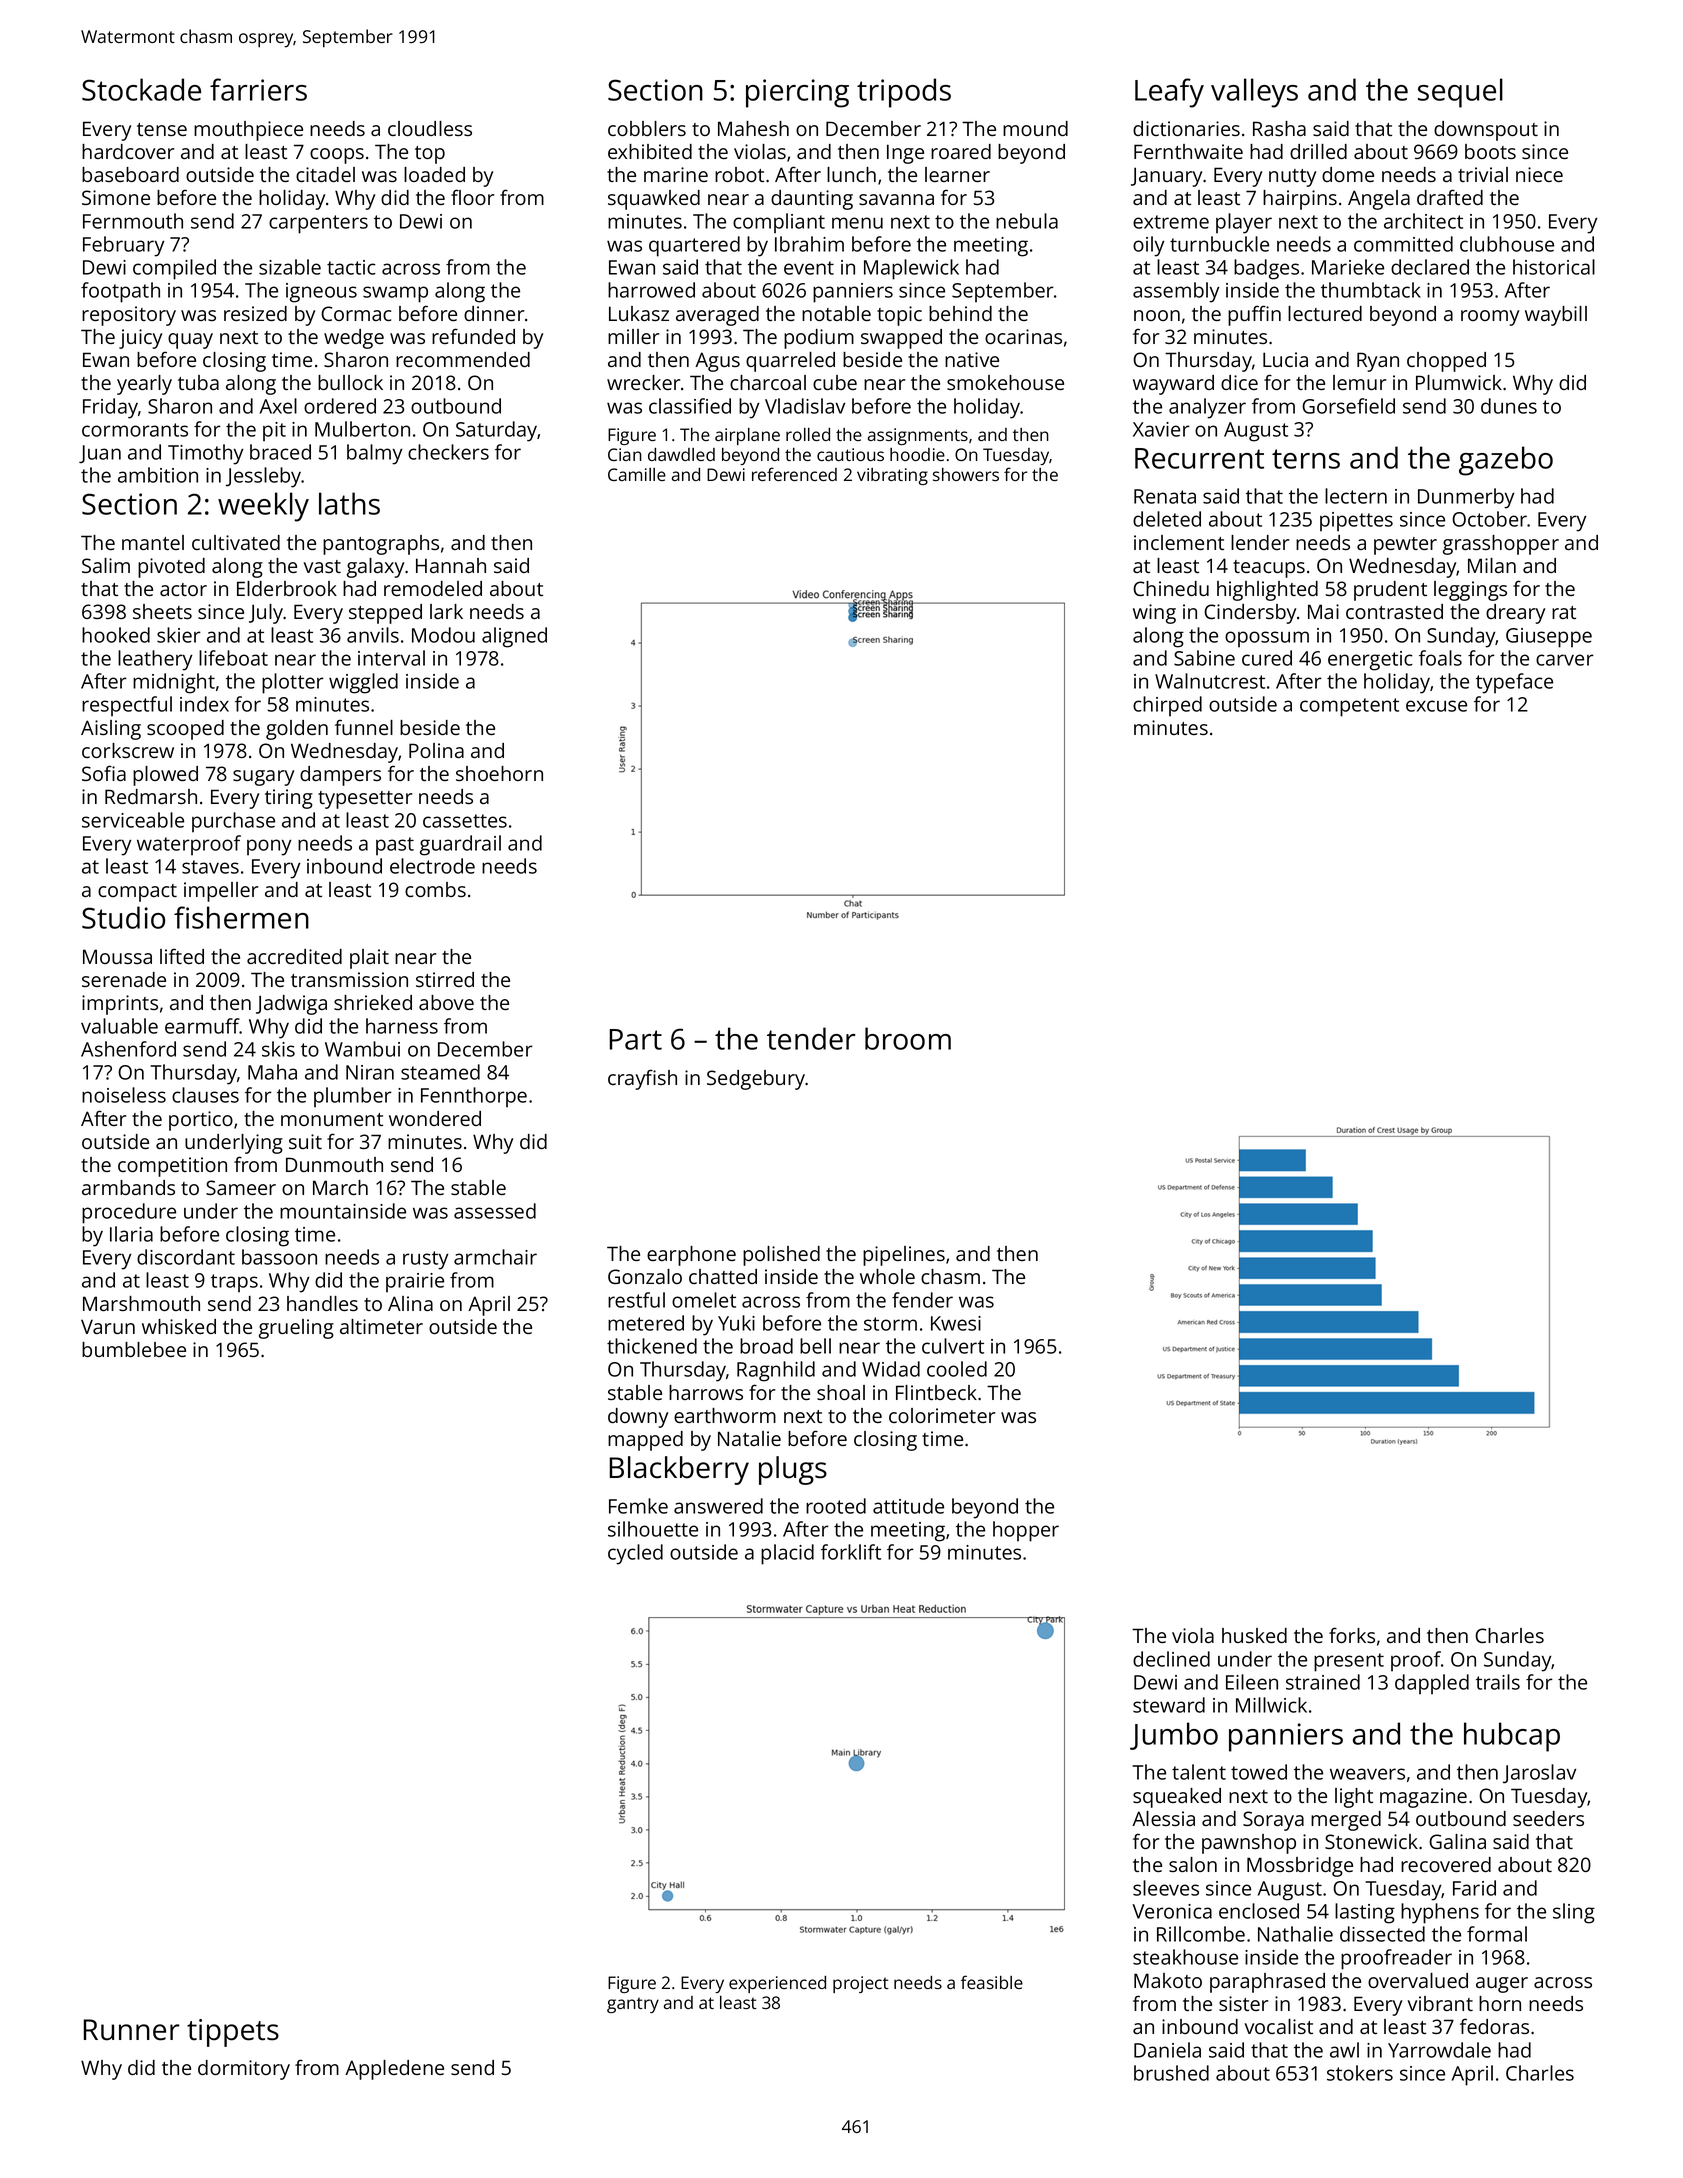 This document has width=1683, height=2178. Describe the element at coordinates (137, 893) in the document. I see `compact` at that location.
